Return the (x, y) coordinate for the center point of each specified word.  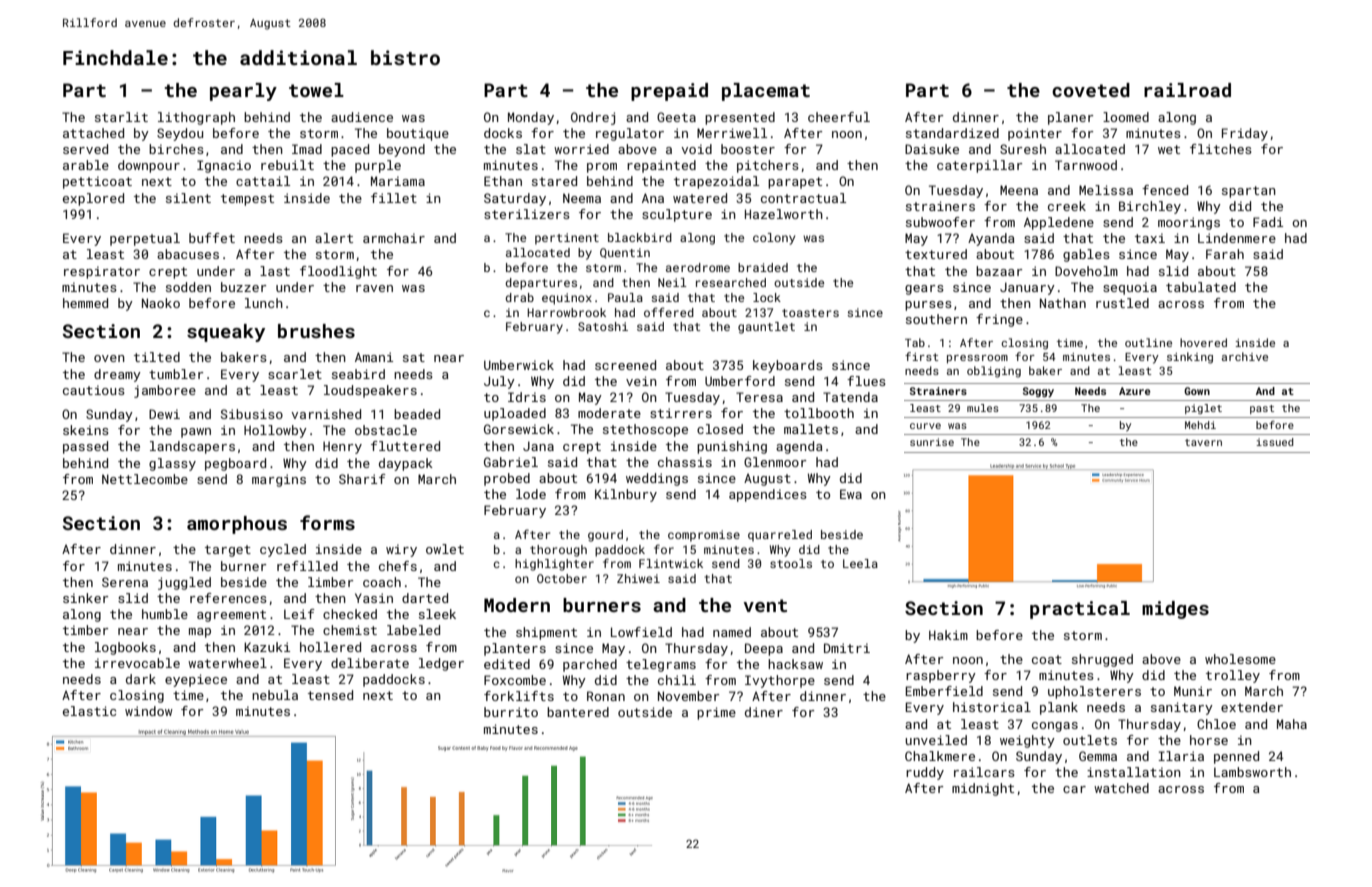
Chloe (1216, 724)
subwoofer (940, 222)
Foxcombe (515, 680)
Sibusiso (252, 414)
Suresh (1023, 149)
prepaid (669, 92)
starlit (121, 117)
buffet (212, 238)
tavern (1203, 442)
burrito (511, 712)
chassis (685, 462)
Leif (299, 614)
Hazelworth (784, 214)
